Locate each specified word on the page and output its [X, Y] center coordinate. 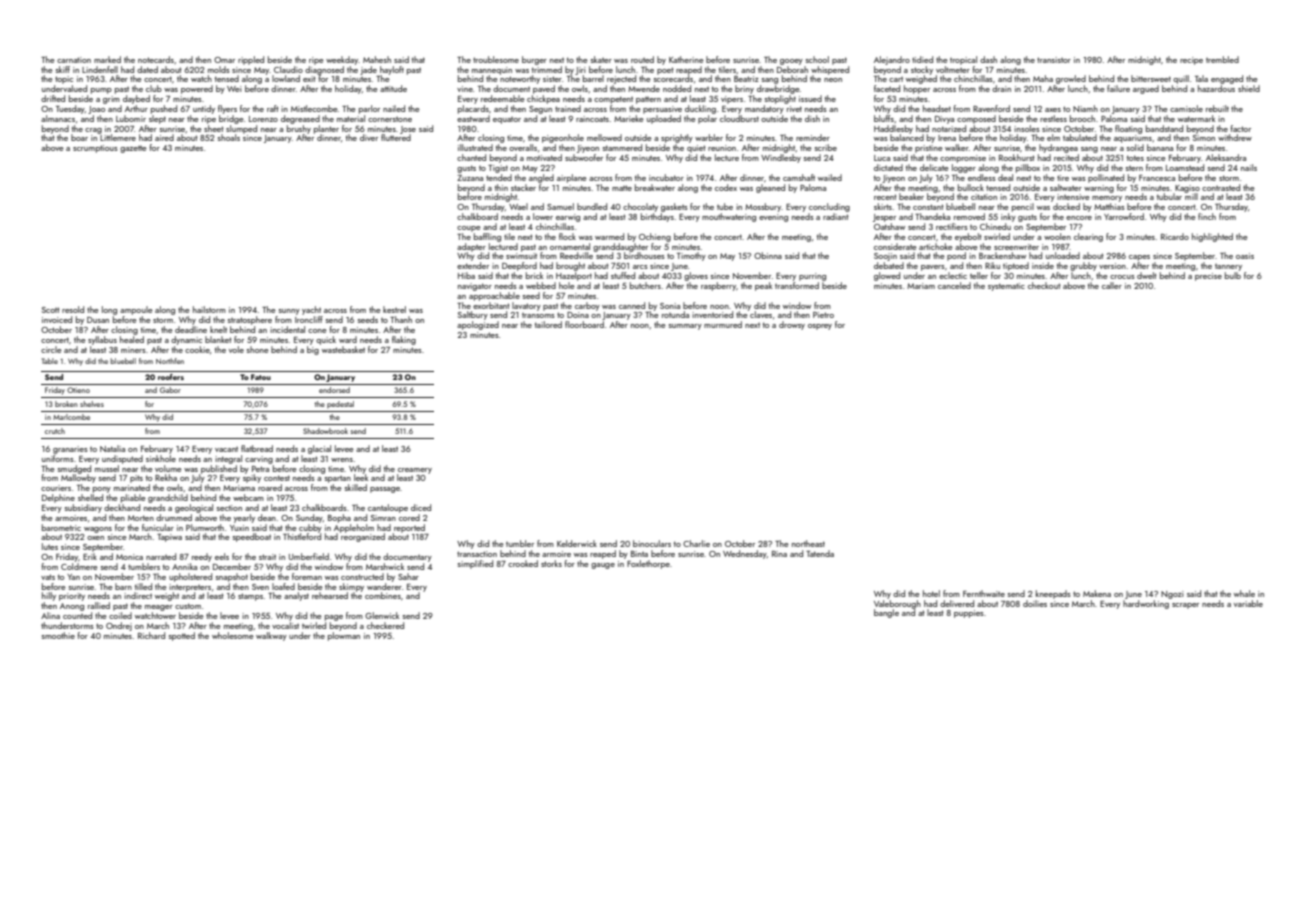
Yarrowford [1124, 216]
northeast [808, 543]
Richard [151, 635]
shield [1249, 88]
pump [101, 91]
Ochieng [655, 237]
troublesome [496, 59]
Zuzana [470, 178]
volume [168, 468]
